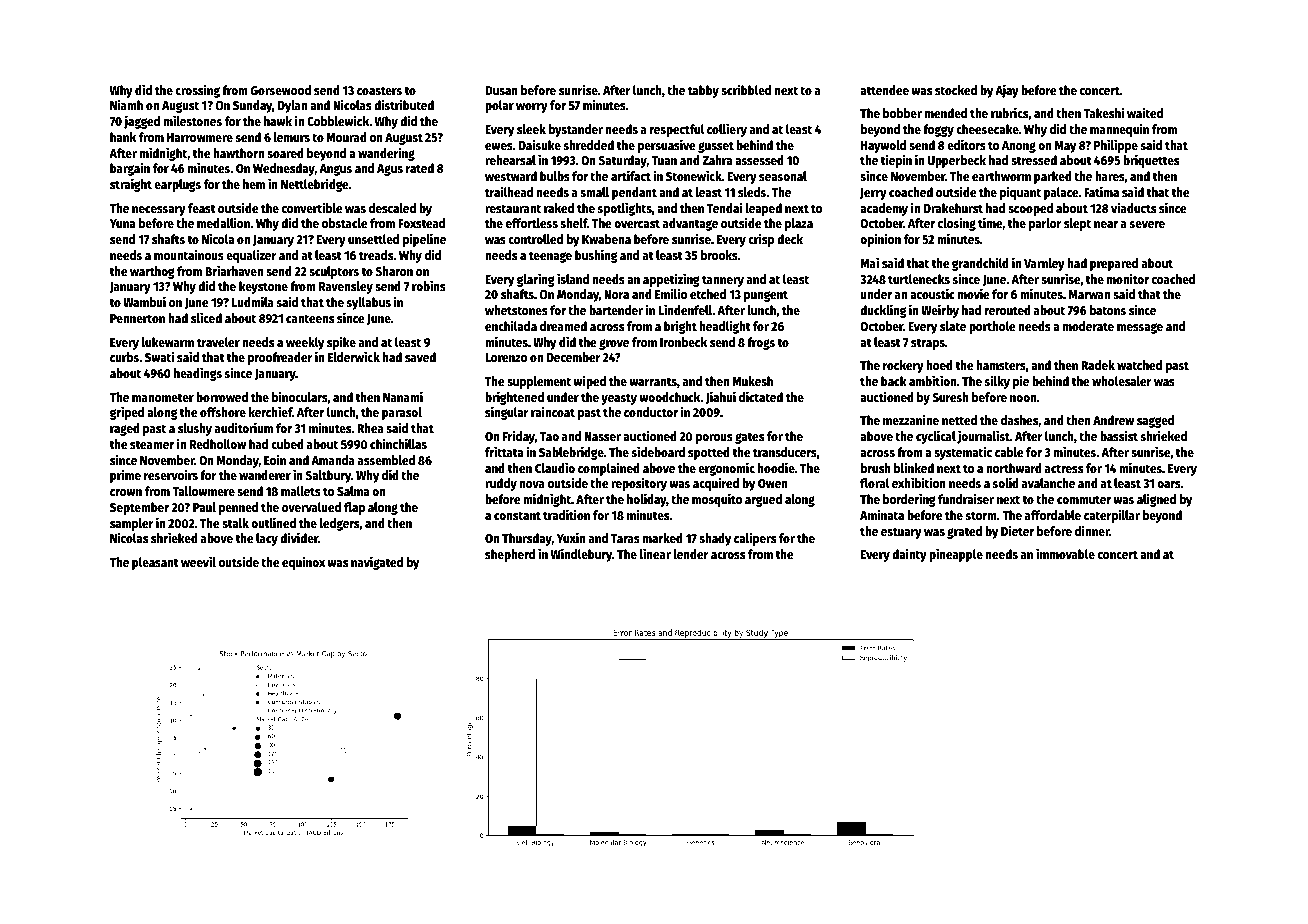  Describe the element at coordinates (685, 309) in the screenshot. I see `Lindenfell` at that location.
